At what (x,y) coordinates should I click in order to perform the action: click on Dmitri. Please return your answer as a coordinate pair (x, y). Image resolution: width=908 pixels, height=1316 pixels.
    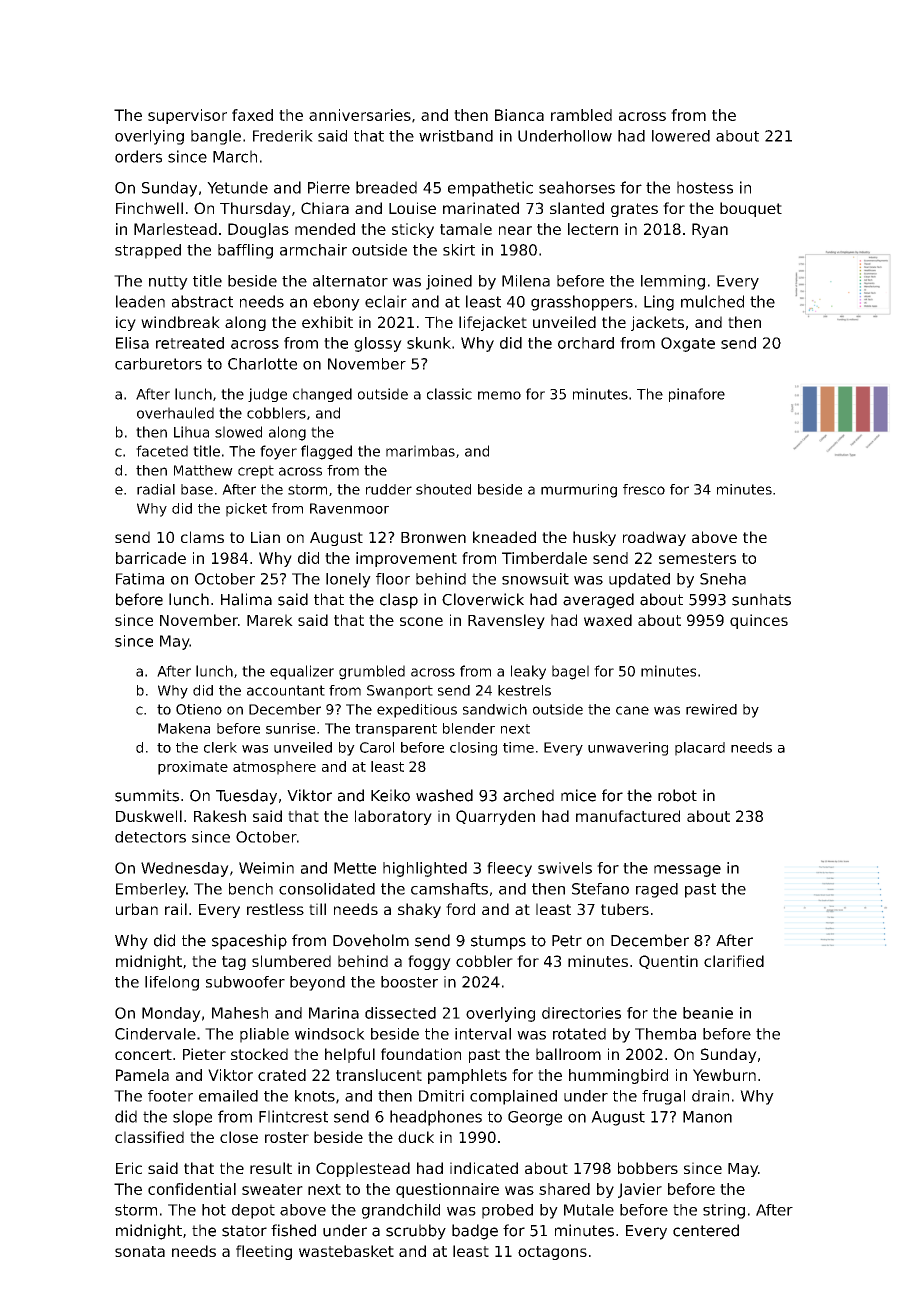
    Looking at the image, I should click on (441, 1096).
